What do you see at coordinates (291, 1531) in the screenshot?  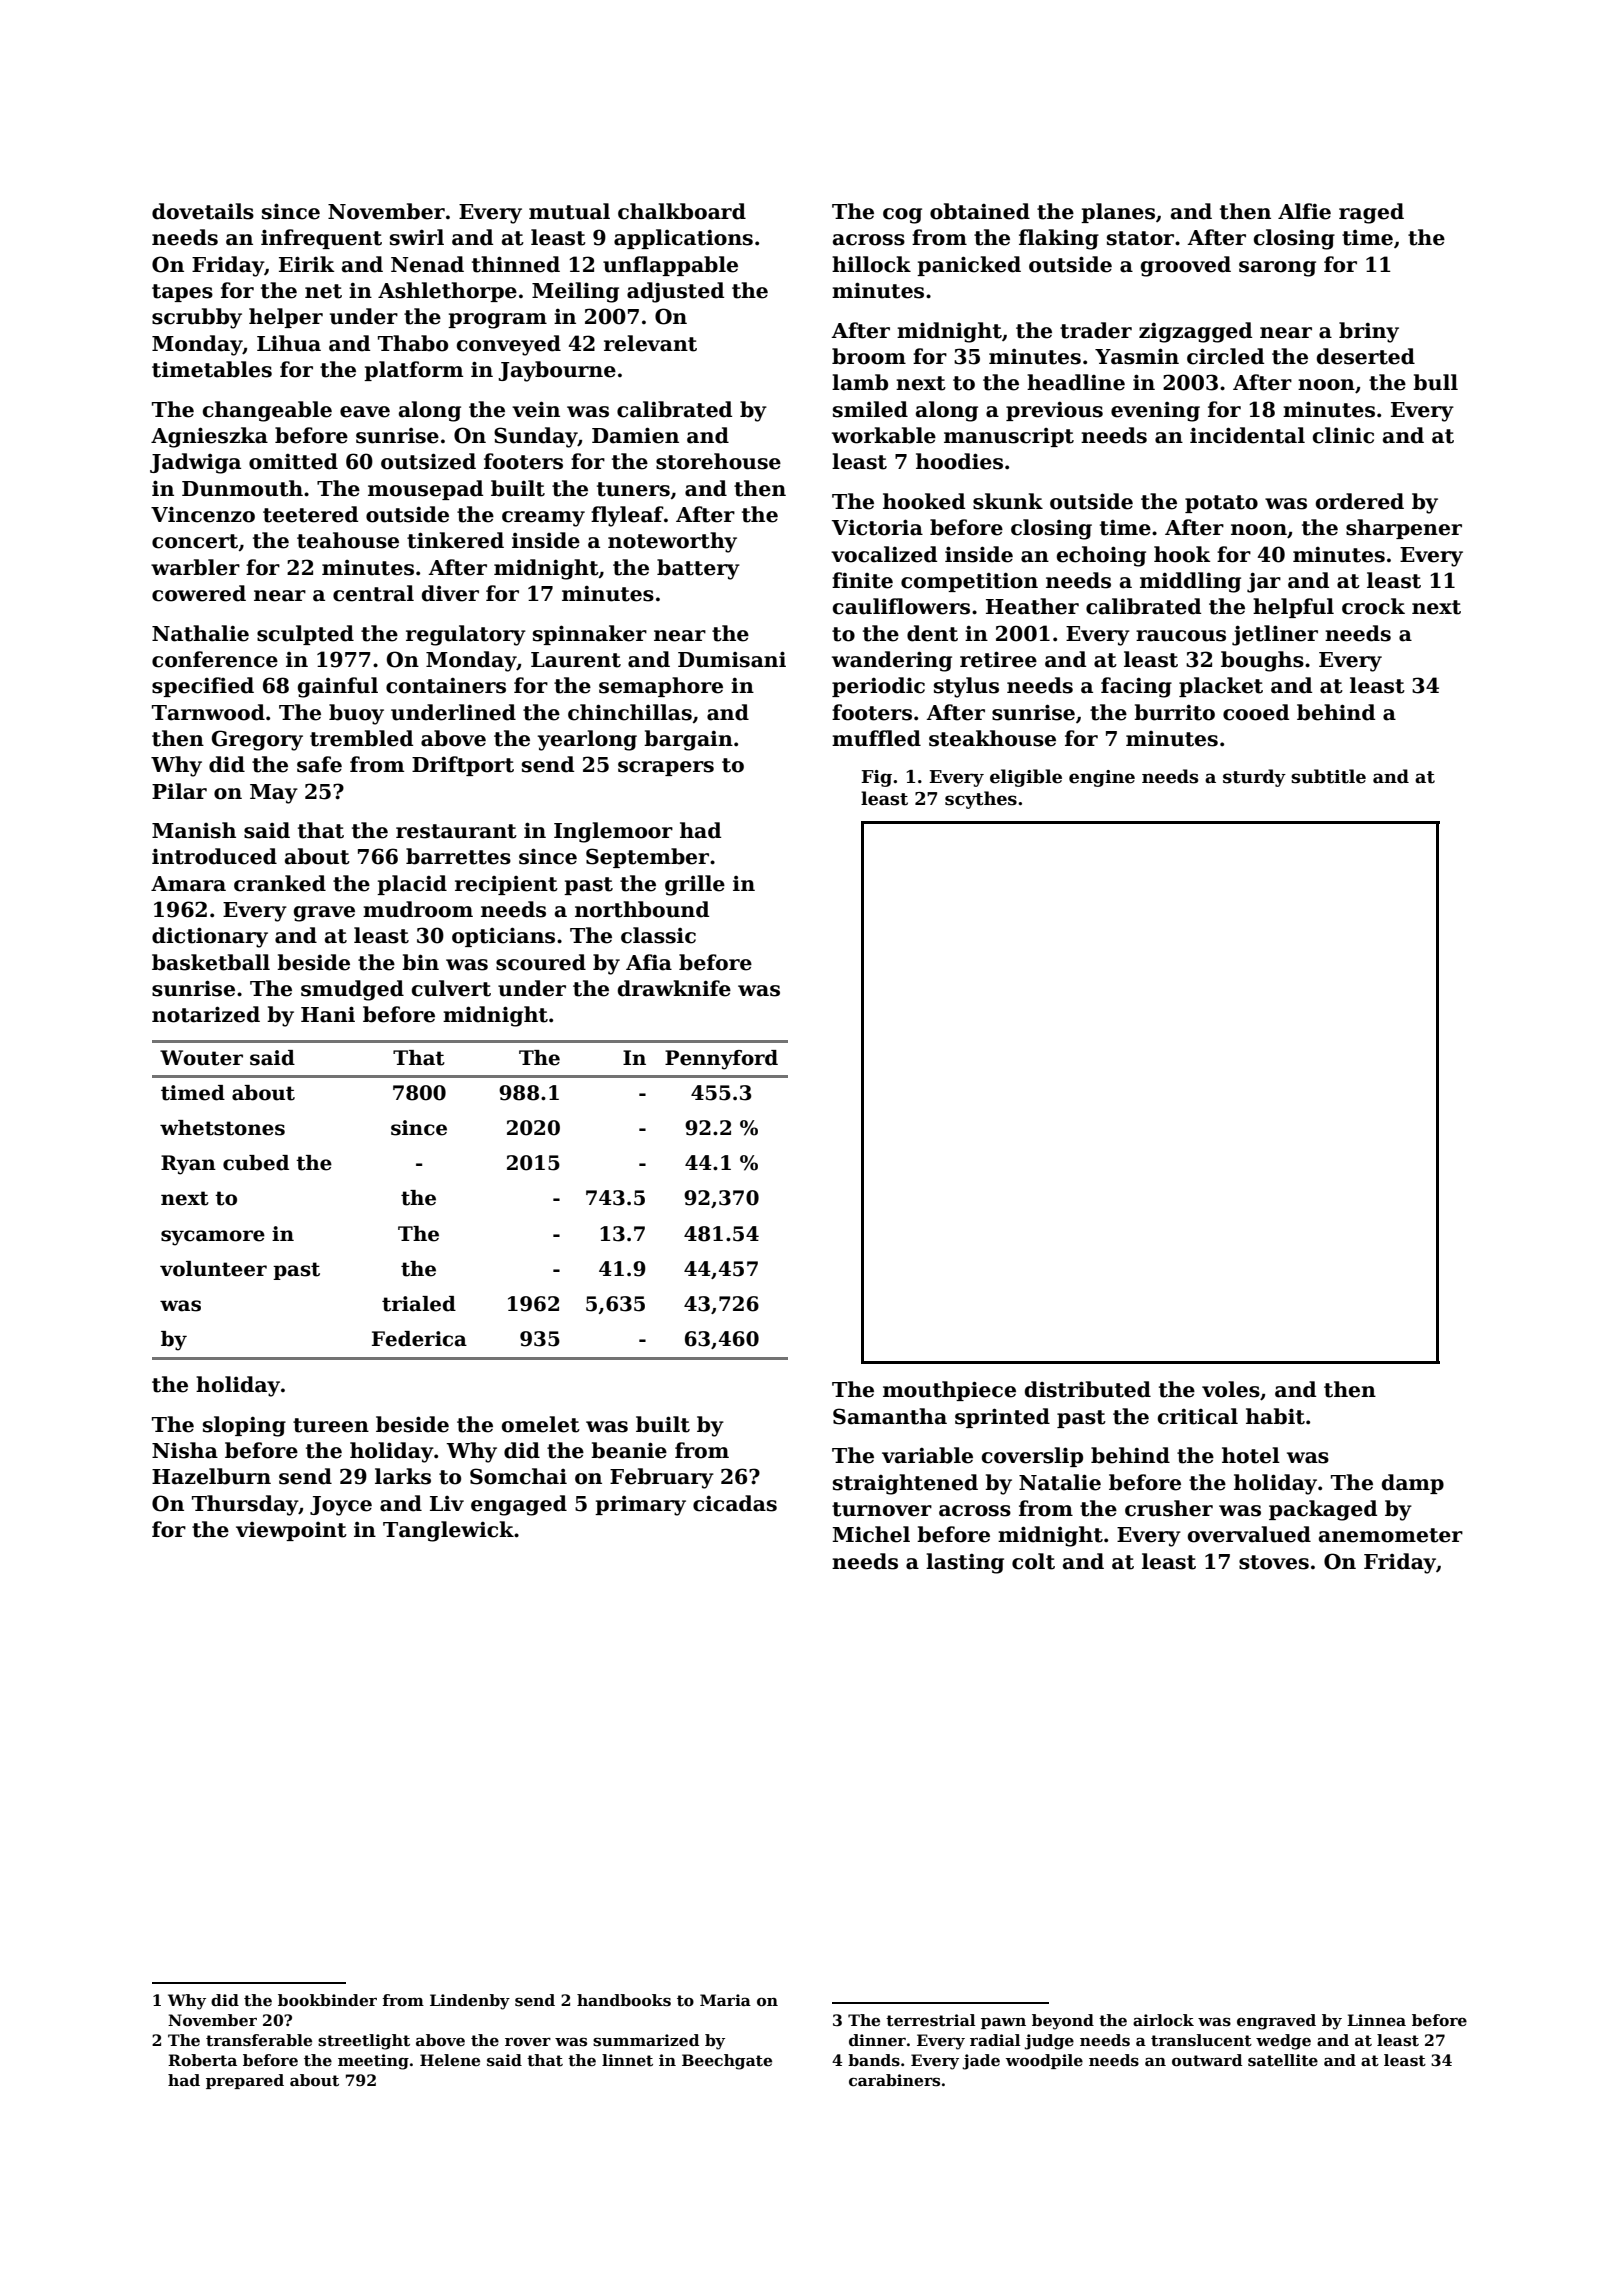 I see `viewpoint` at bounding box center [291, 1531].
